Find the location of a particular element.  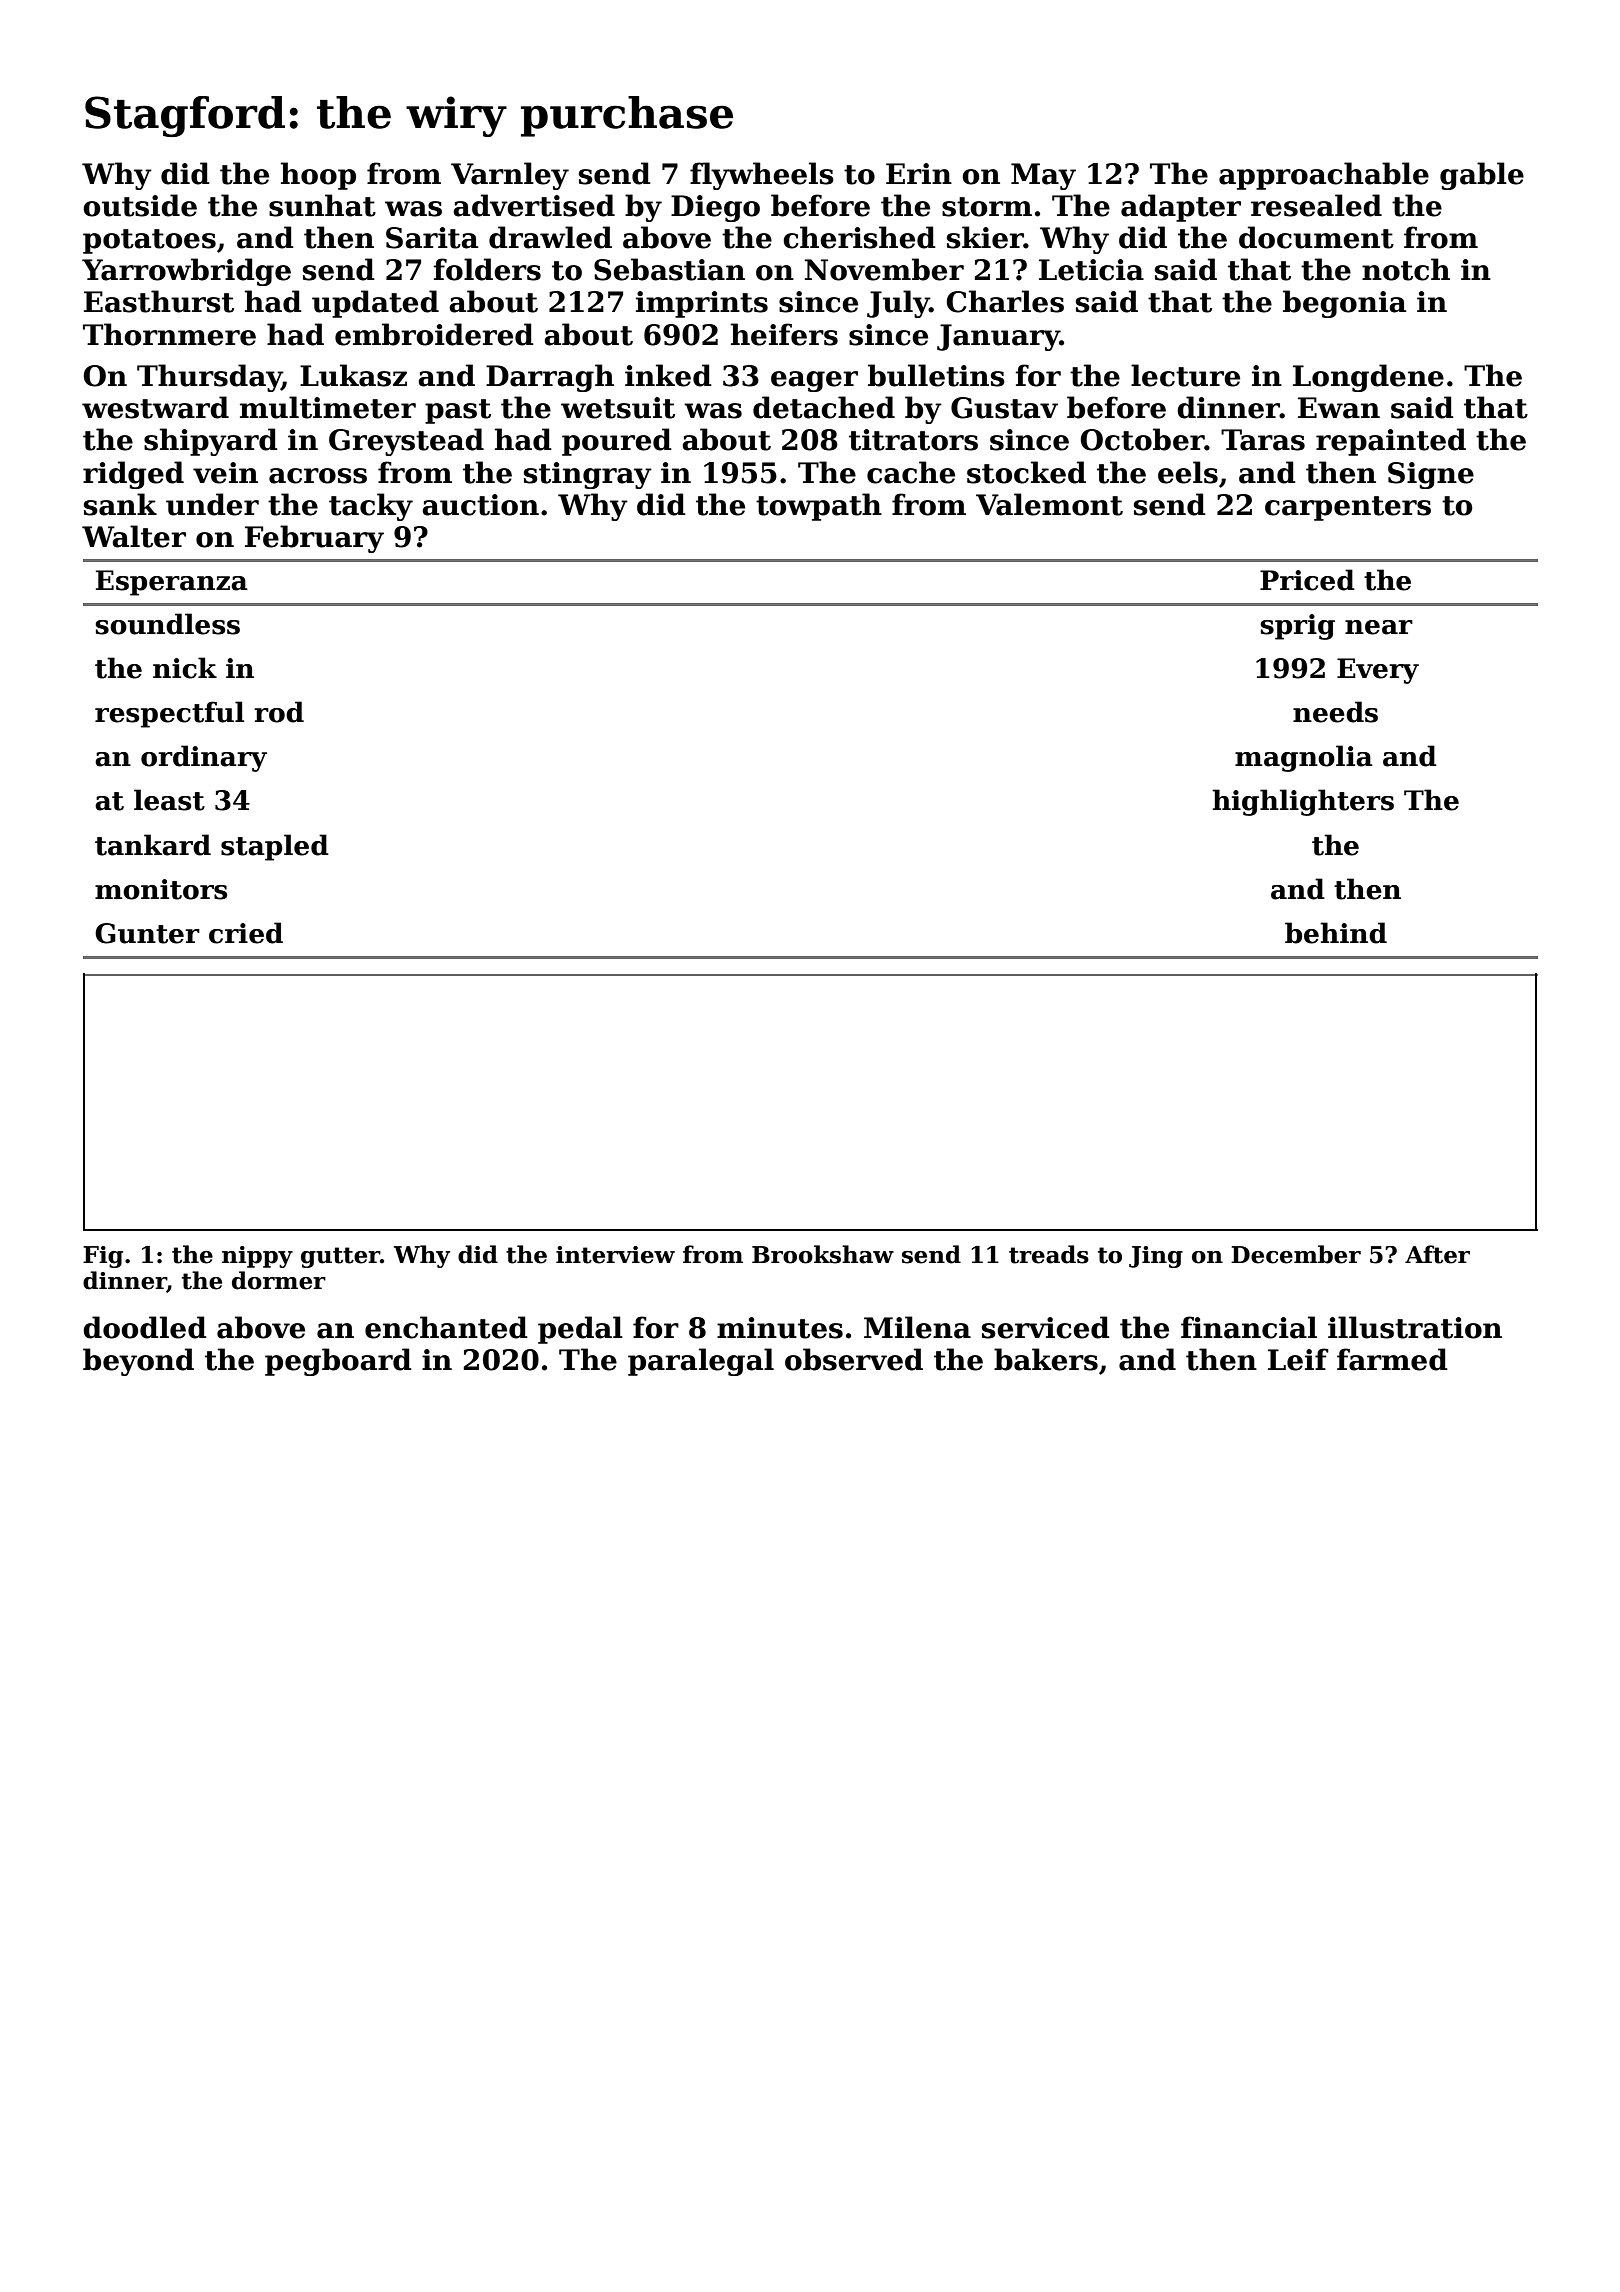

hoop is located at coordinates (318, 176).
